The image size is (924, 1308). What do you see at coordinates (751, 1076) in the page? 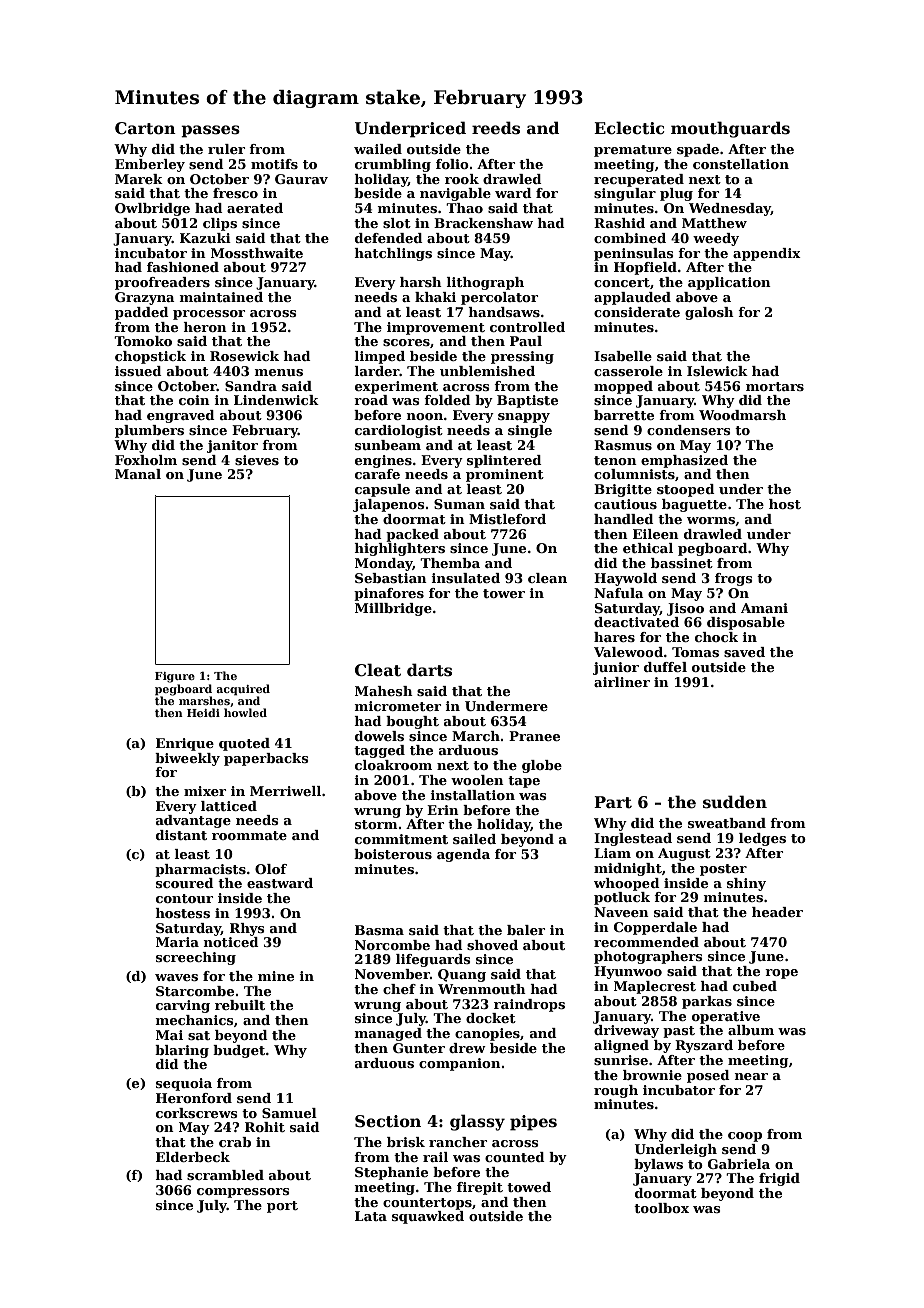
I see `near` at bounding box center [751, 1076].
